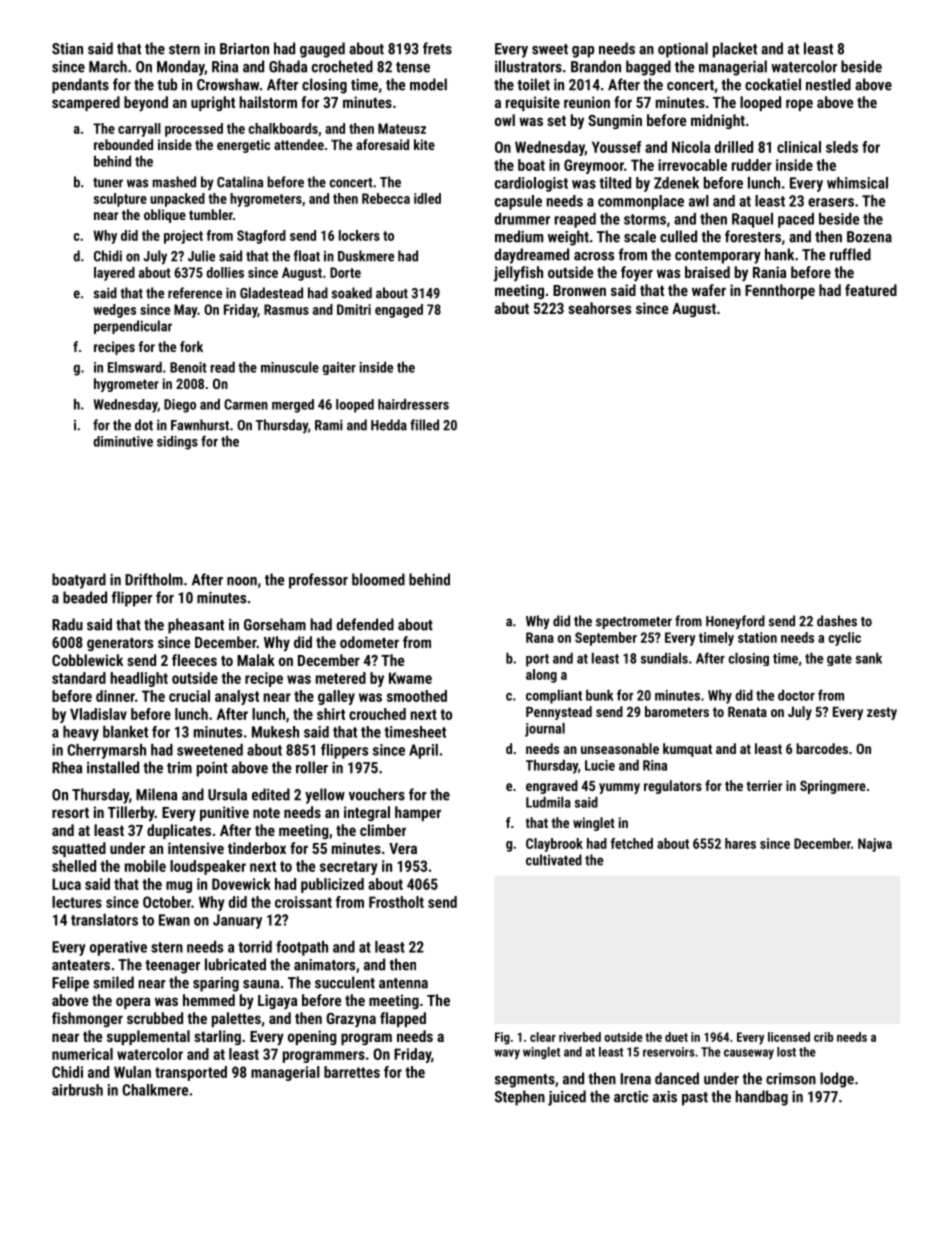 The image size is (952, 1233). Describe the element at coordinates (342, 66) in the page. I see `crocheted` at that location.
